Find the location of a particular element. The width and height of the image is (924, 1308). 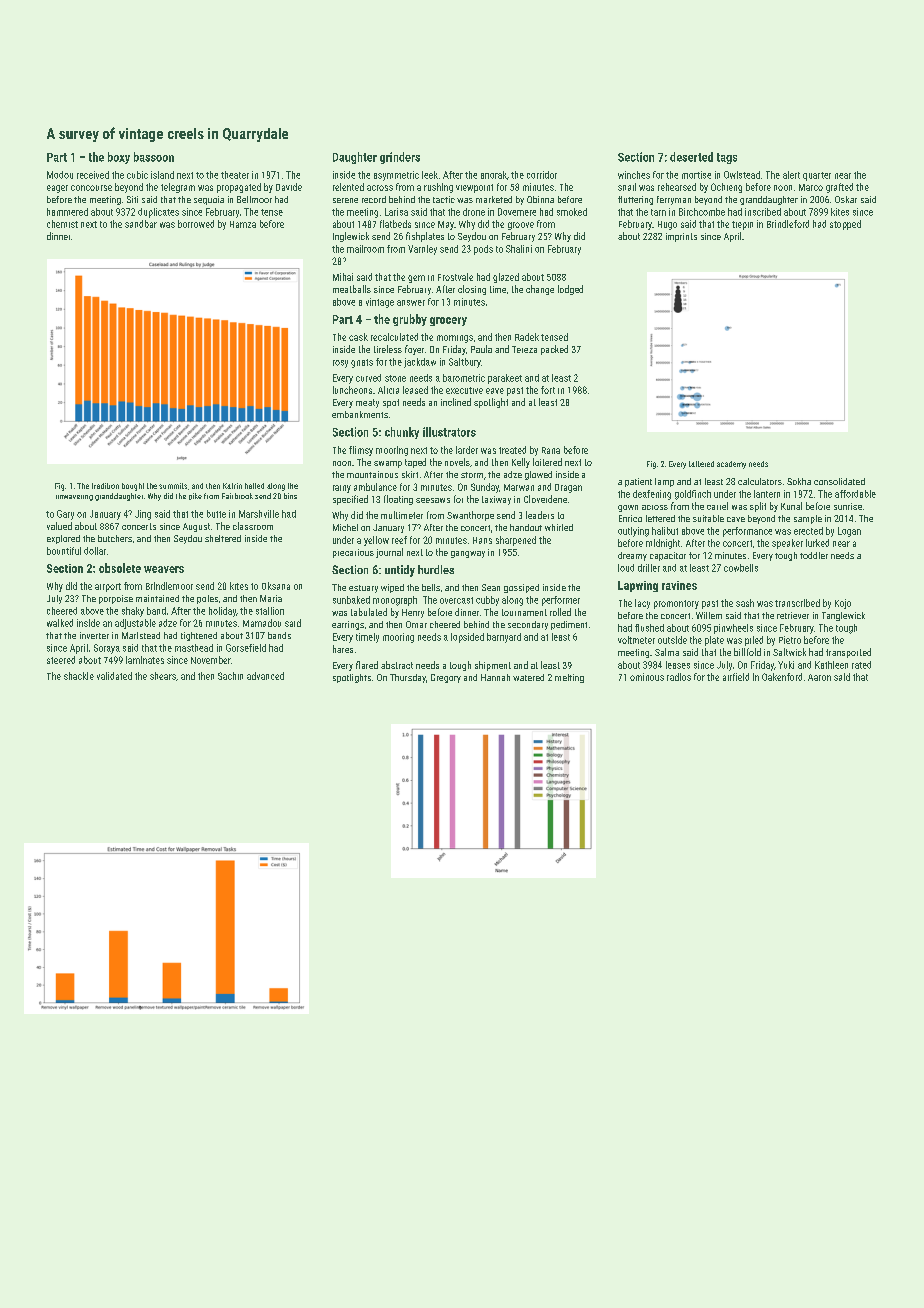

shears is located at coordinates (163, 676).
